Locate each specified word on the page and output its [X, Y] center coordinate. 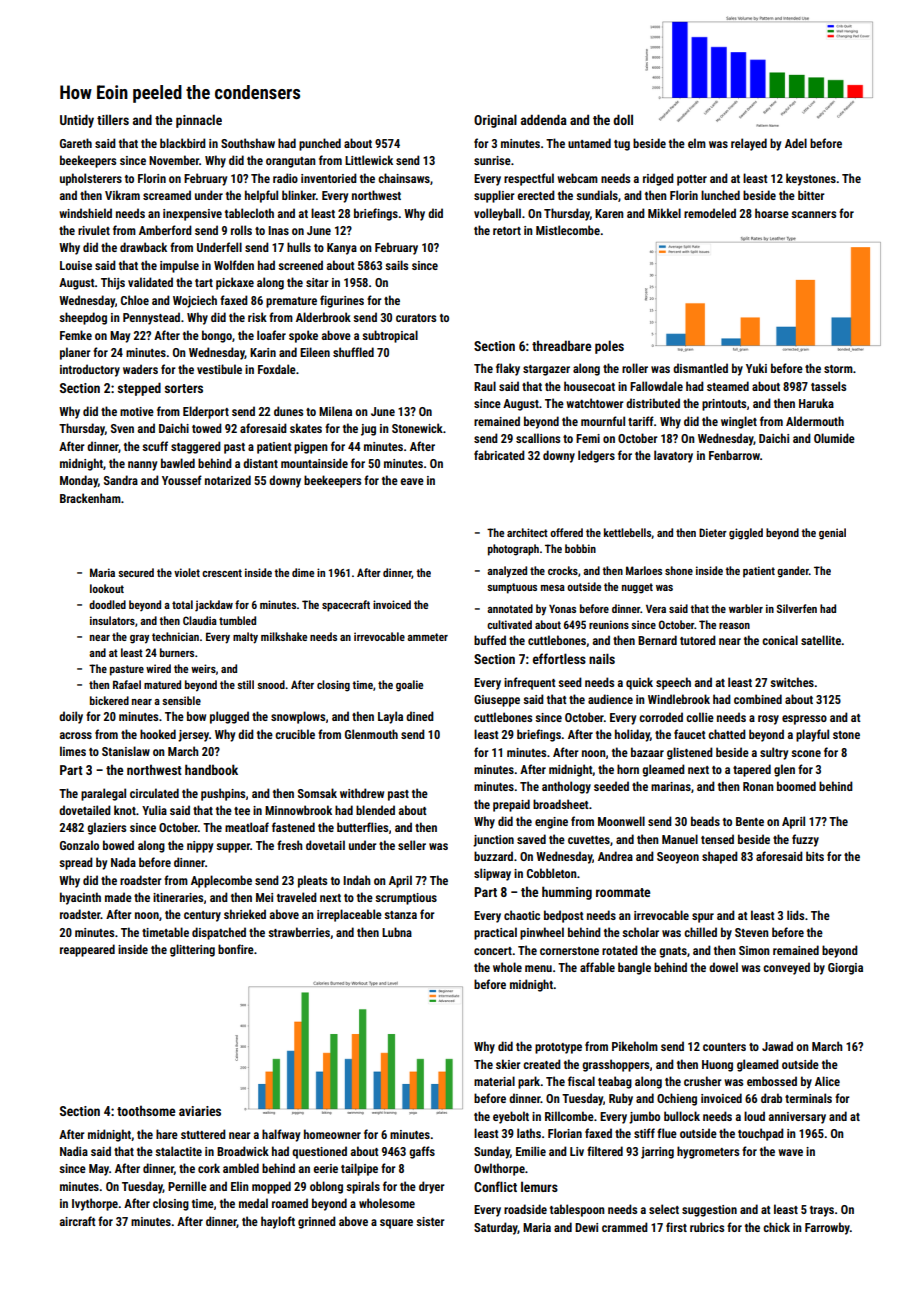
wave [790, 1152]
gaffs [422, 1152]
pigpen [311, 448]
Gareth [76, 143]
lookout [107, 588]
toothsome [146, 1110]
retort [507, 231]
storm [838, 369]
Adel [796, 143]
